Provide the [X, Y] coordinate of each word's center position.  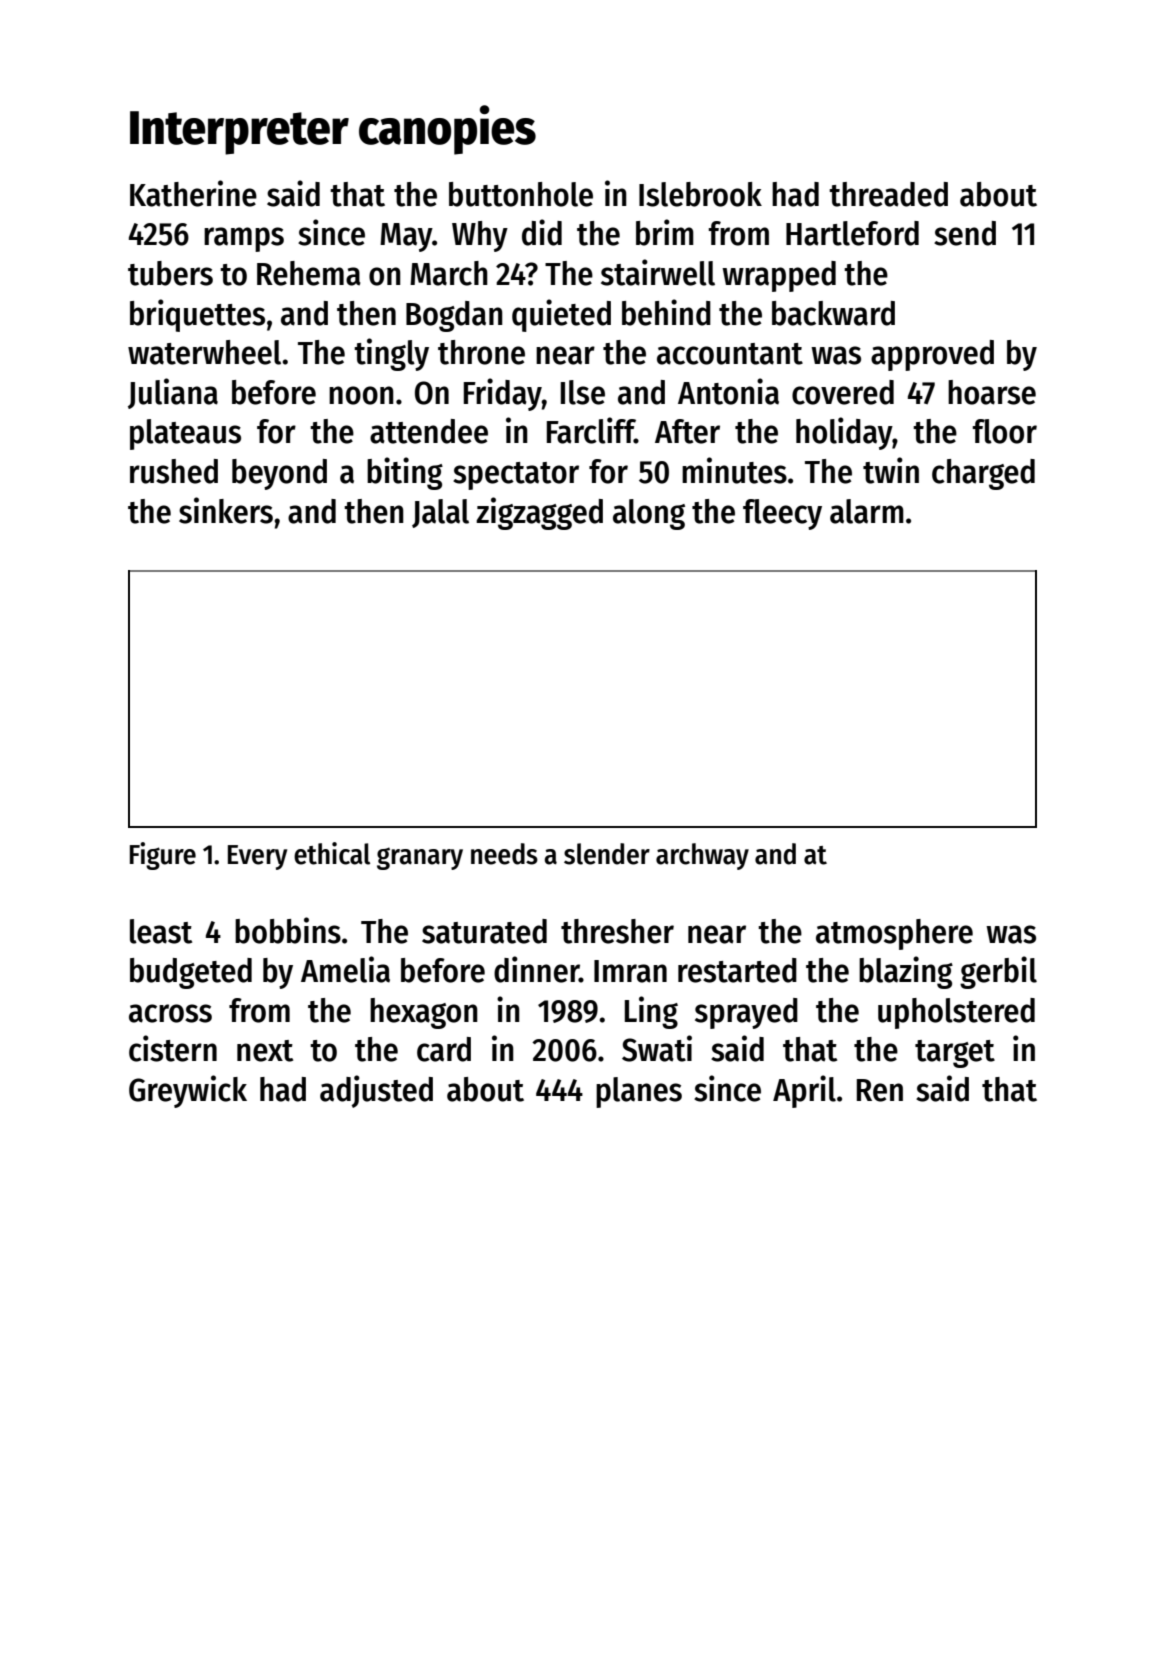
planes [639, 1092]
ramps [244, 239]
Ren [880, 1090]
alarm [867, 511]
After [687, 431]
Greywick [188, 1091]
